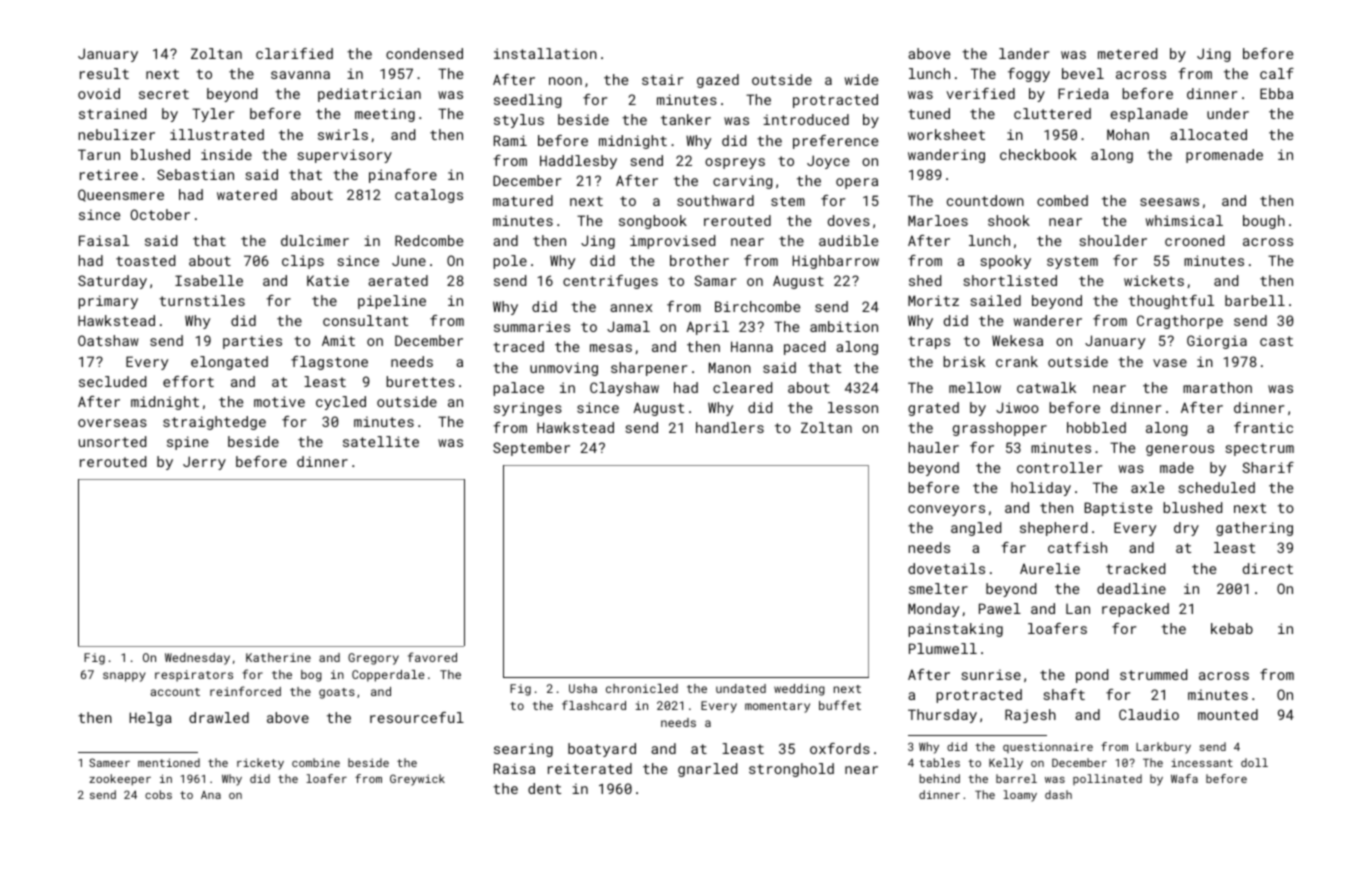 The height and width of the screenshot is (887, 1372). What do you see at coordinates (715, 280) in the screenshot?
I see `Samar` at bounding box center [715, 280].
